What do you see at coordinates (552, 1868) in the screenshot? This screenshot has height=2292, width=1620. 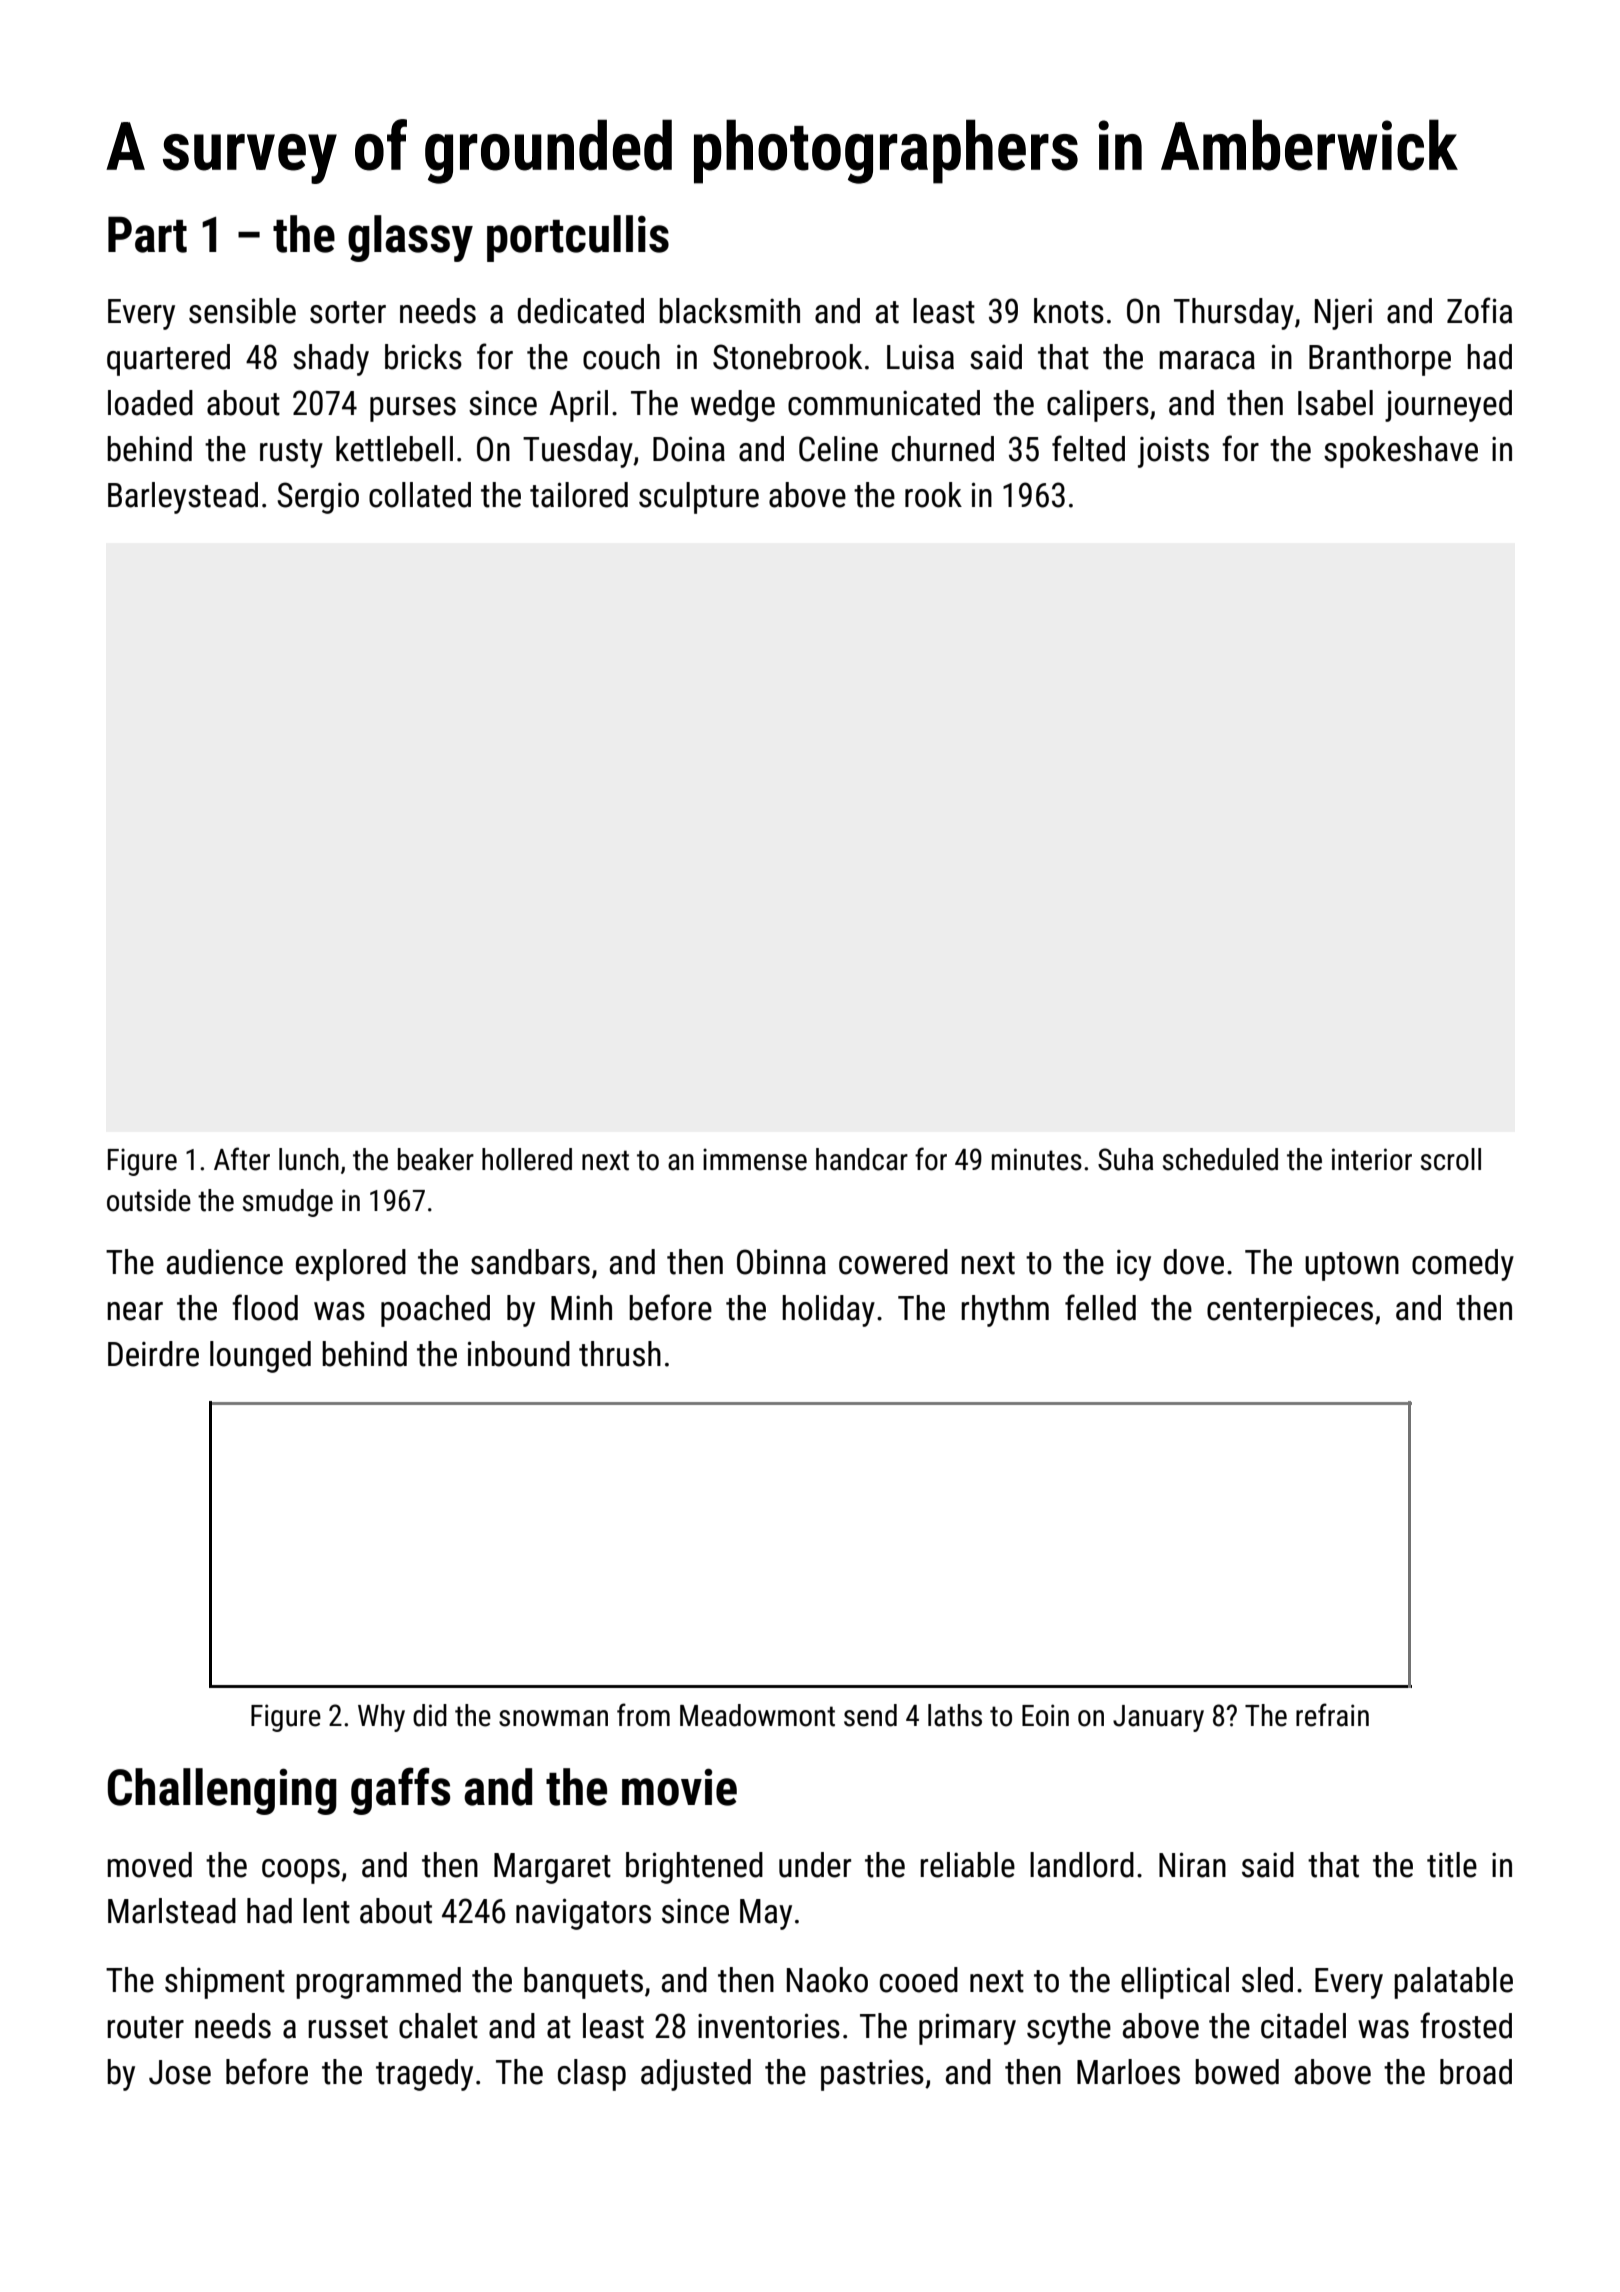 I see `Margaret` at bounding box center [552, 1868].
